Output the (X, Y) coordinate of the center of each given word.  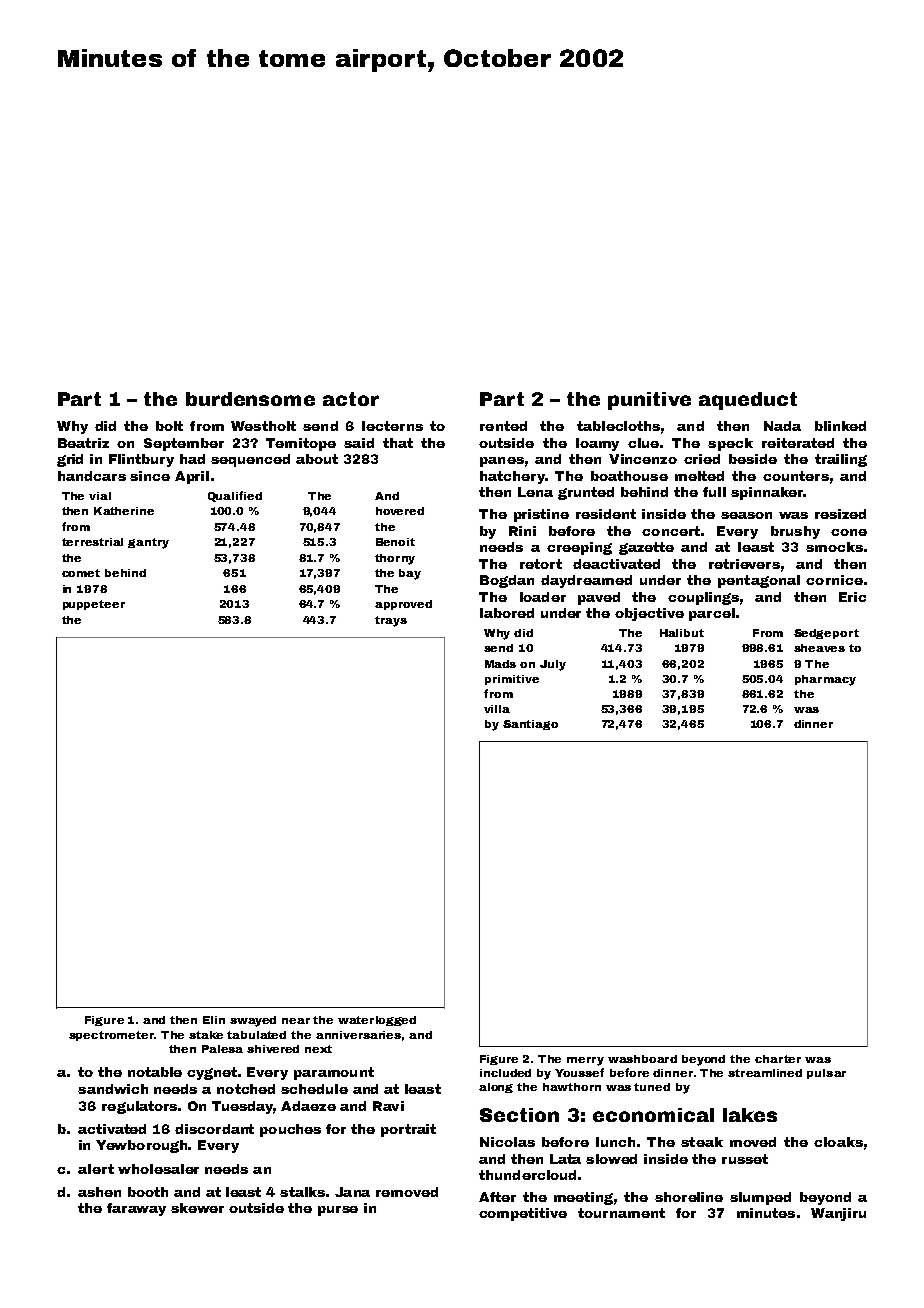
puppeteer (94, 605)
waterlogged (377, 1021)
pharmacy (825, 680)
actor (351, 399)
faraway (136, 1209)
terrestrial (92, 542)
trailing (841, 460)
